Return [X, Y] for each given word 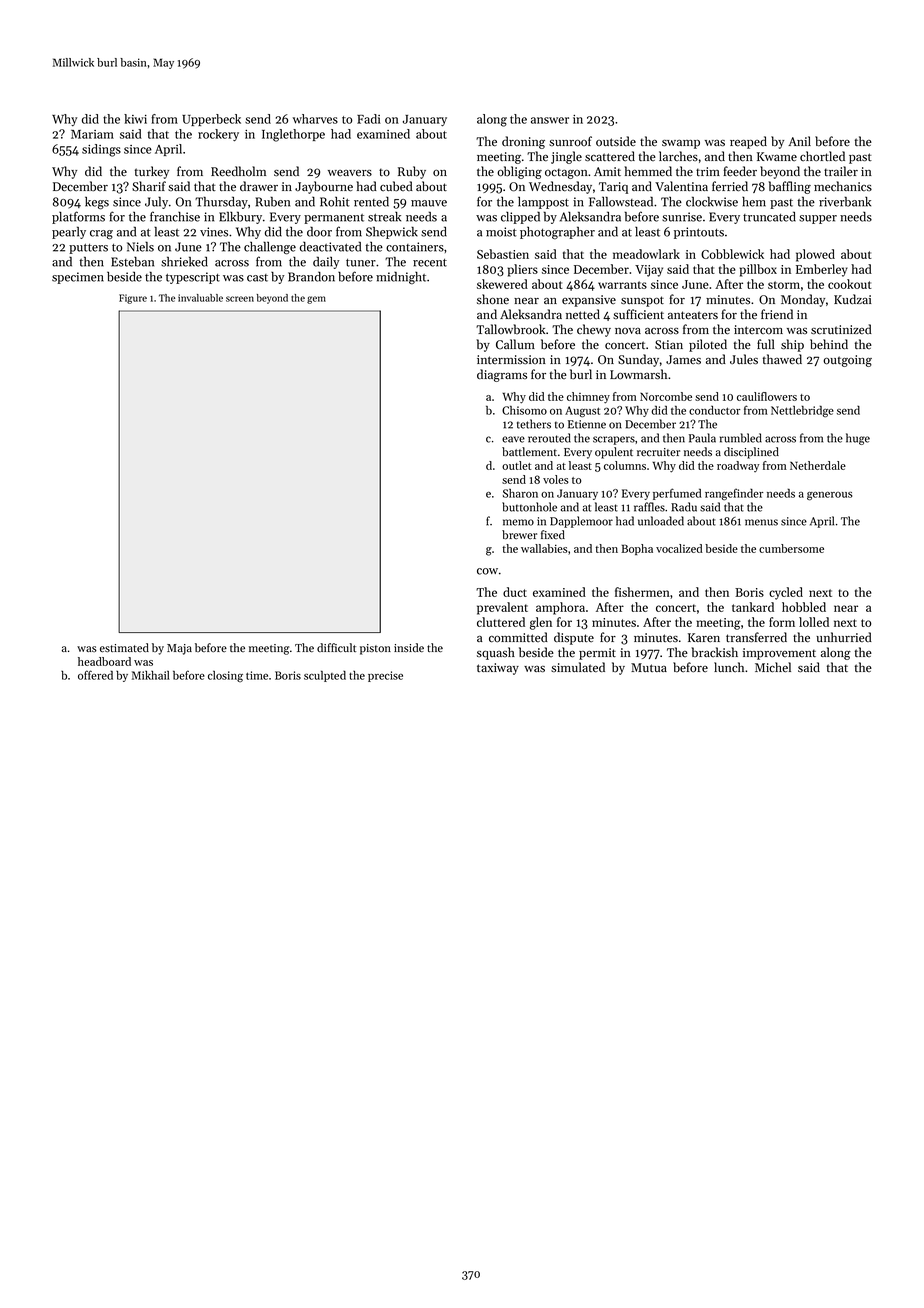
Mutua [649, 667]
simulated [578, 667]
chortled [822, 156]
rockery [218, 135]
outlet [516, 465]
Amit [607, 171]
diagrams [502, 375]
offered [95, 675]
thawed [782, 359]
